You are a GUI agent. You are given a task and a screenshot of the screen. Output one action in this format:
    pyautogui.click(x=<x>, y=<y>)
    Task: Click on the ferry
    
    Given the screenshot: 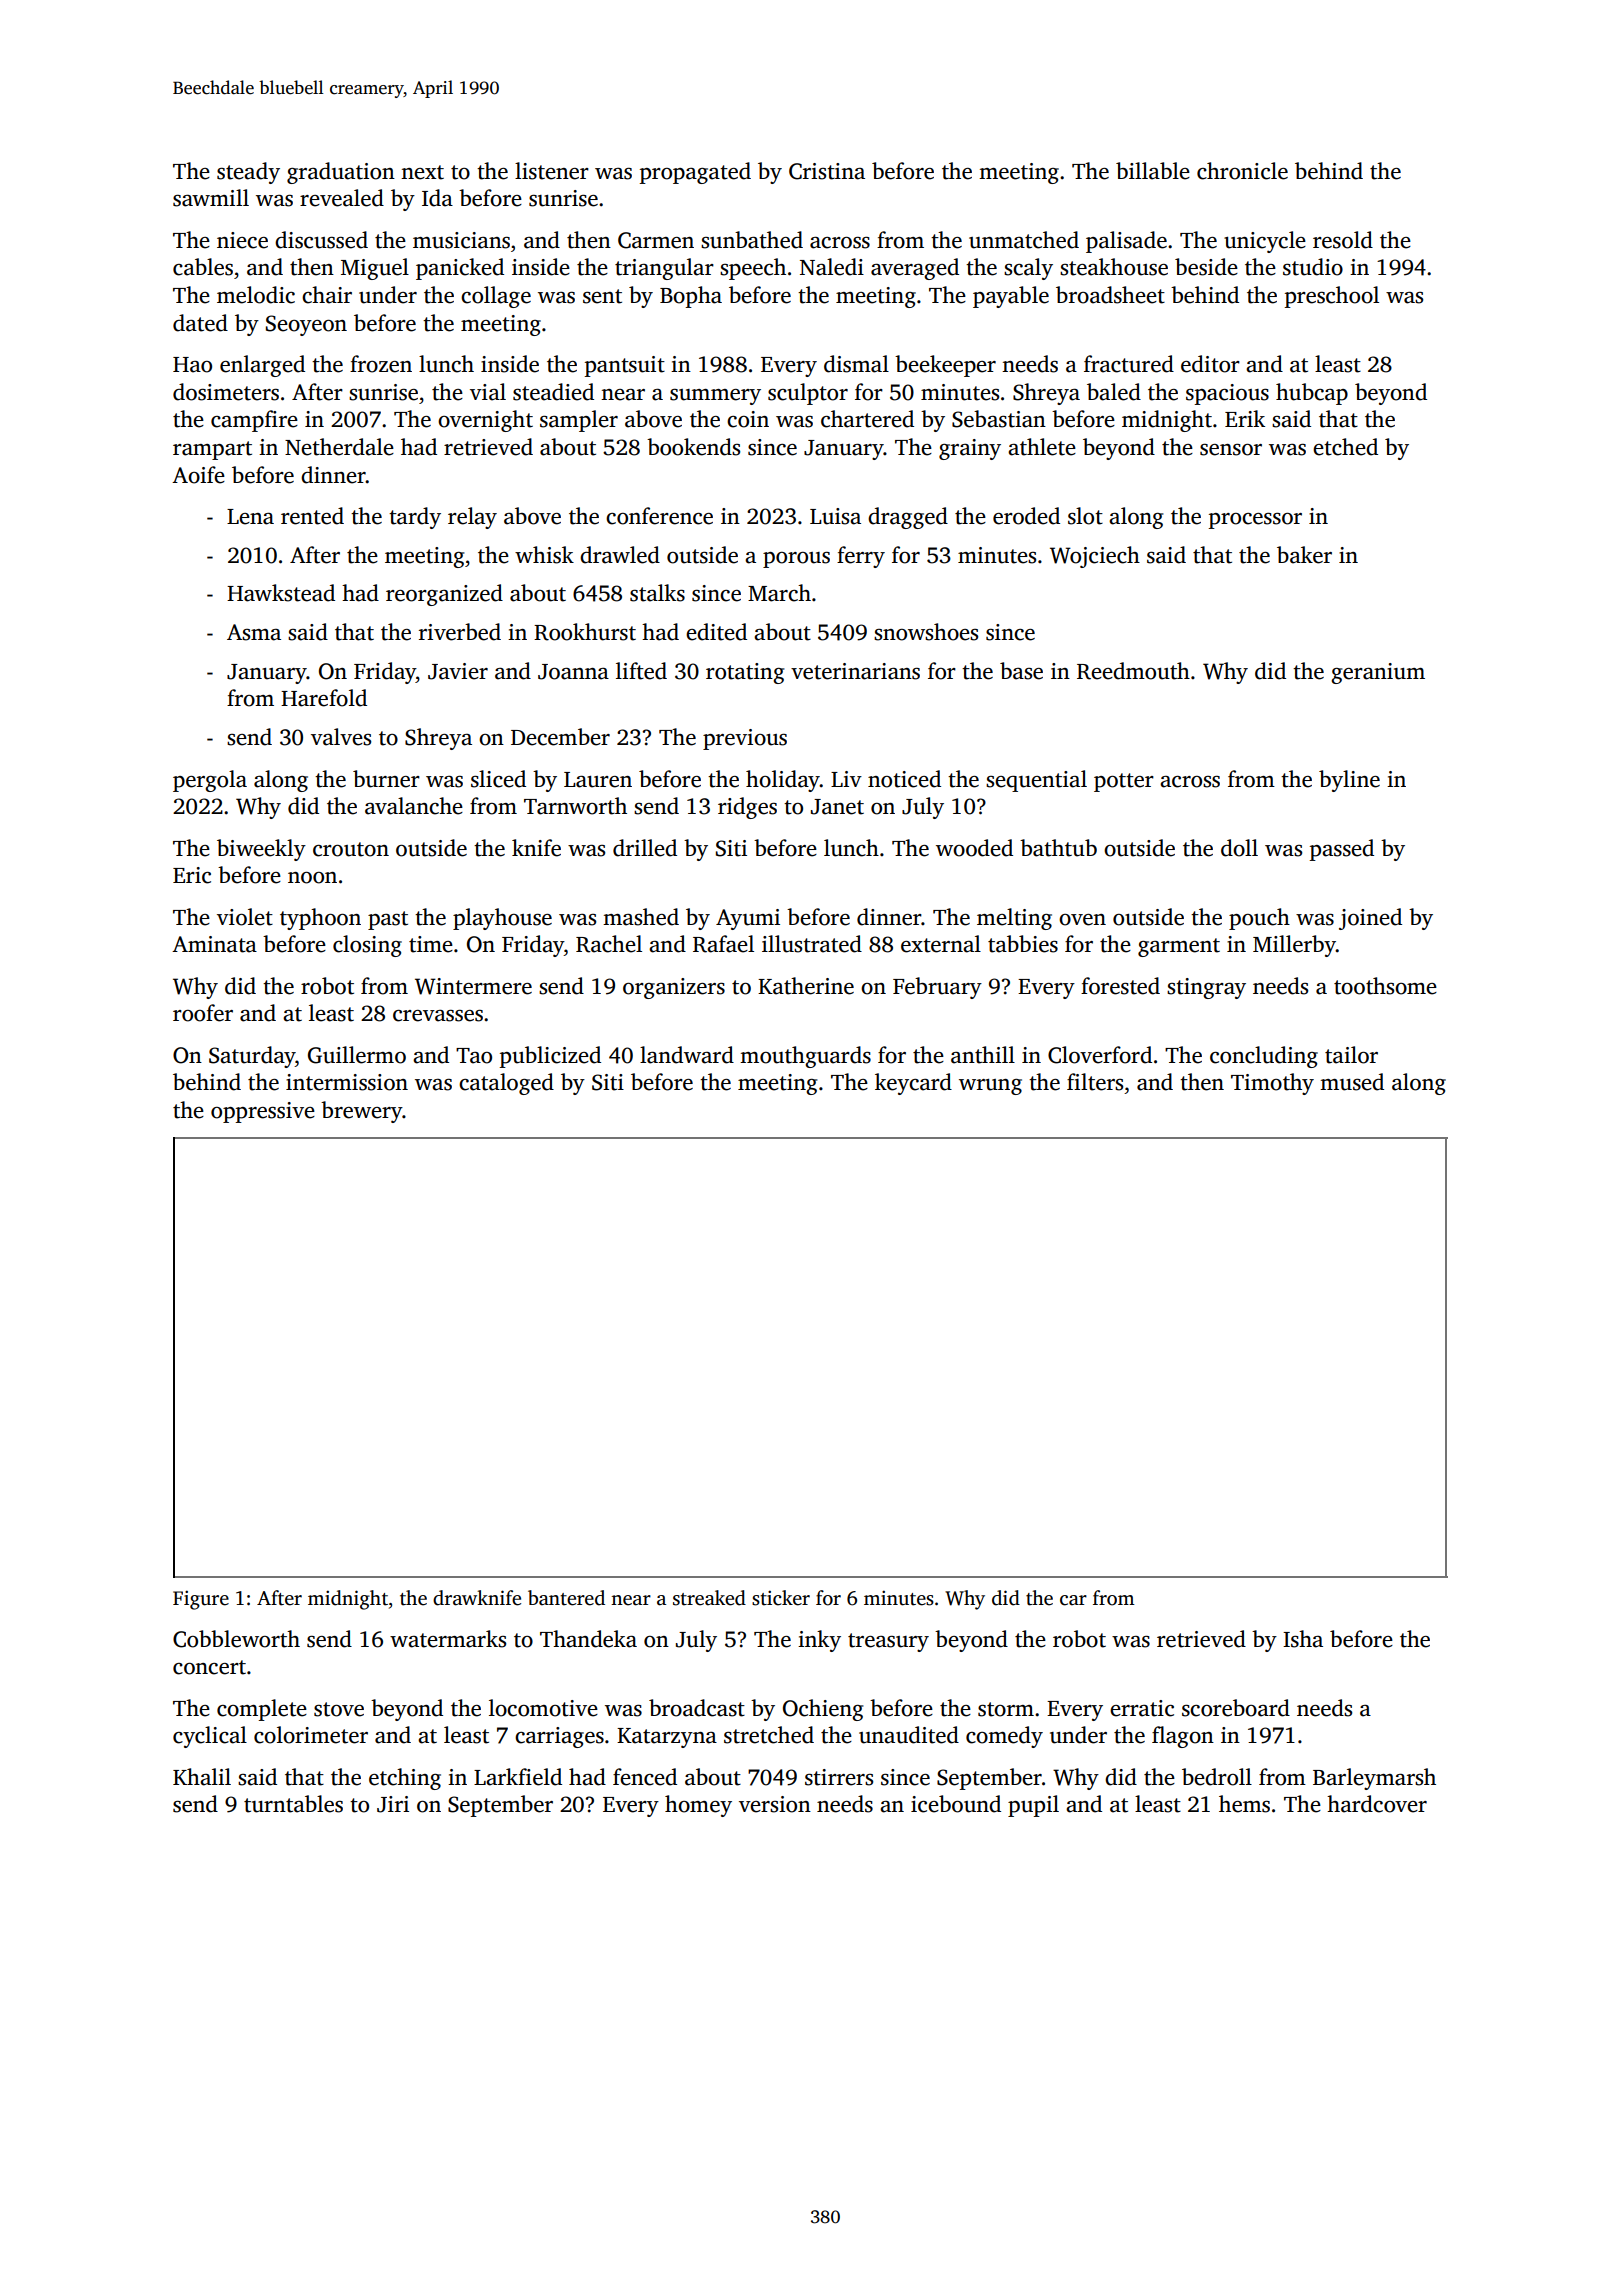 What is the action you would take?
    pyautogui.click(x=861, y=557)
